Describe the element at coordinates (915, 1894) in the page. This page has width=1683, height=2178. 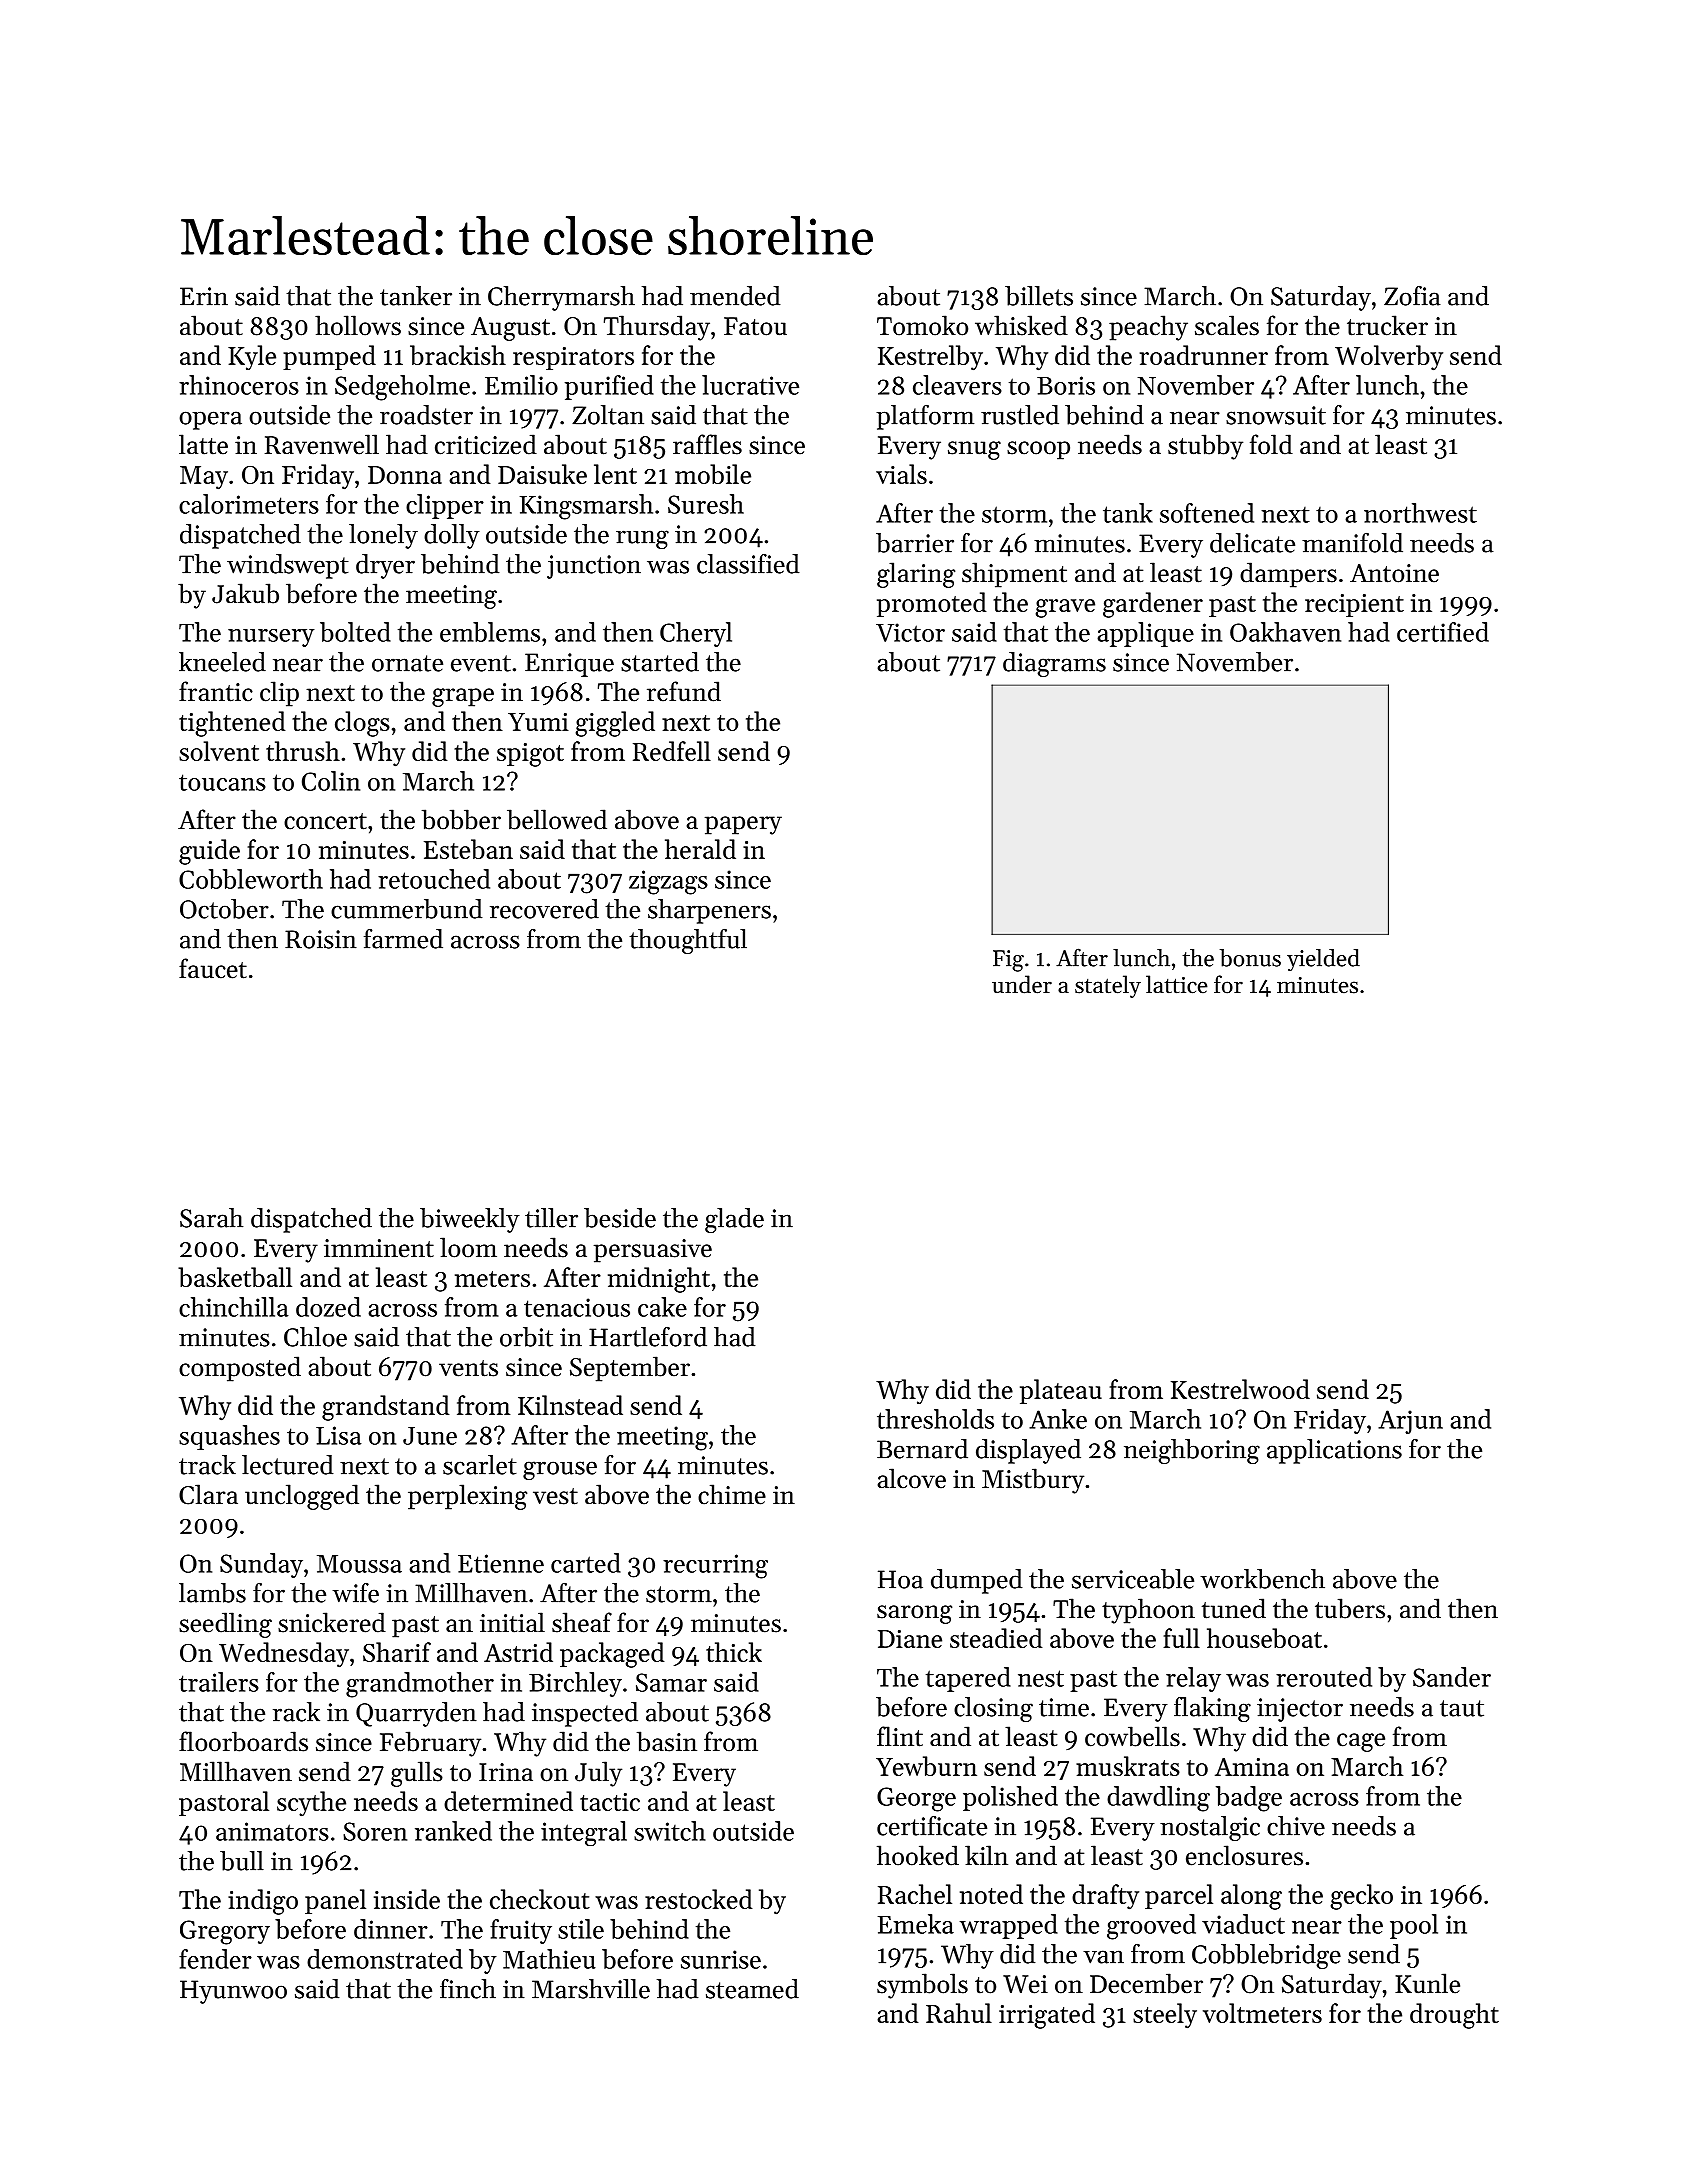
I see `Rachel` at that location.
